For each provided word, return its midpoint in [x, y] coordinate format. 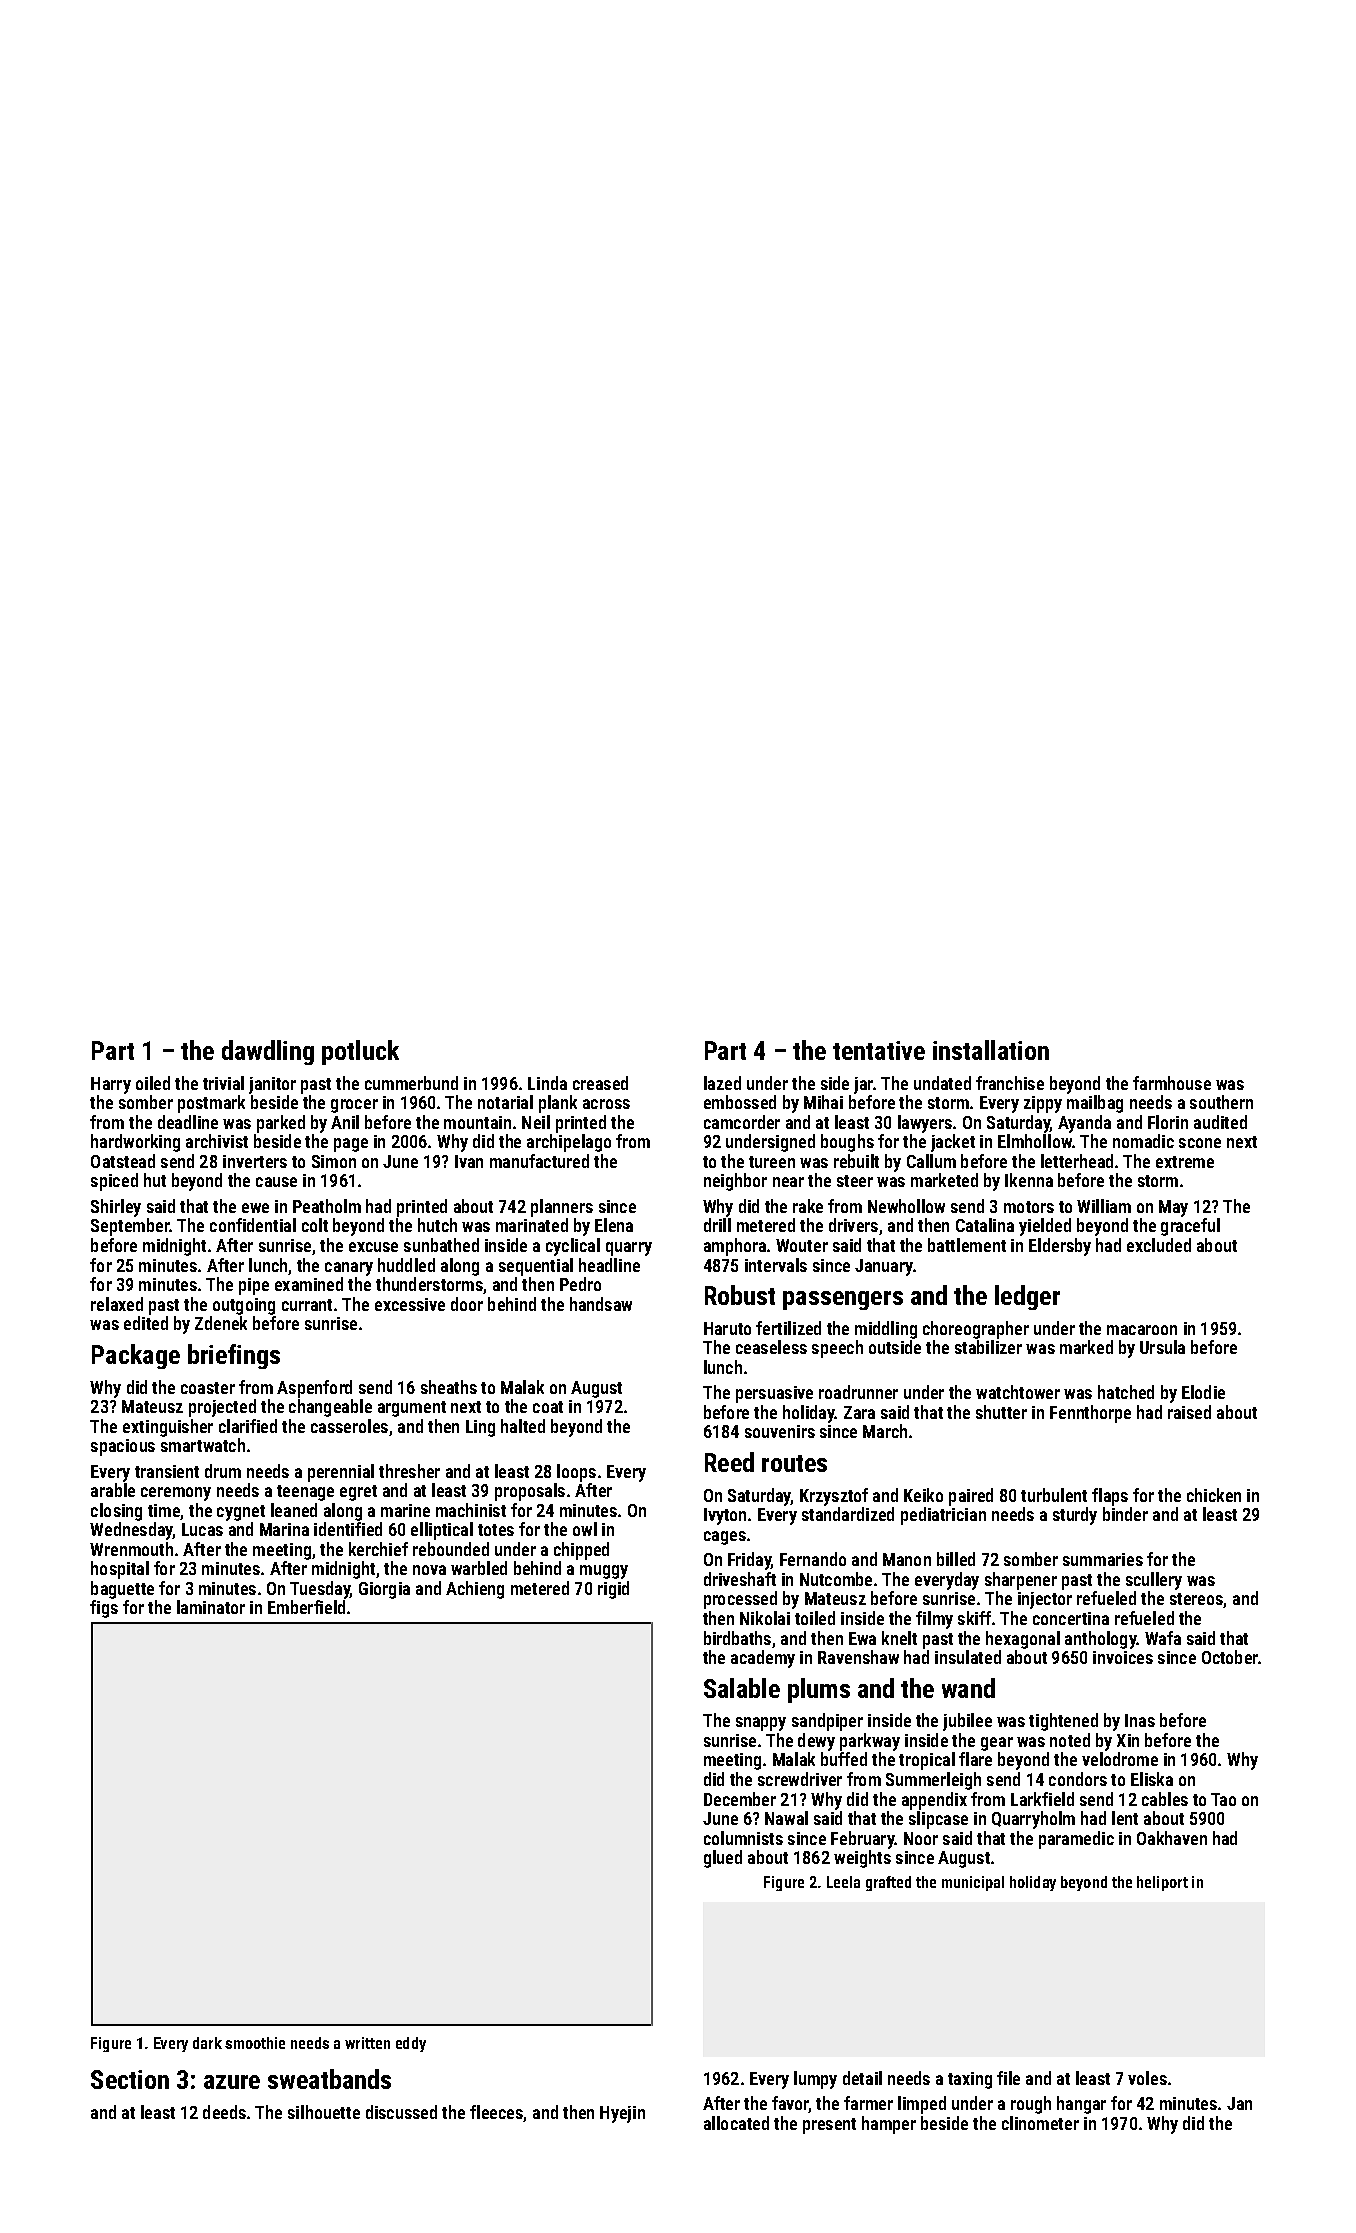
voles [1147, 2078]
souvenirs [780, 1431]
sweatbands [329, 2079]
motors [1029, 1207]
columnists [743, 1838]
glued [723, 1859]
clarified [248, 1426]
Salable [742, 1688]
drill [717, 1225]
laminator [211, 1607]
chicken [1214, 1495]
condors [1078, 1779]
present [829, 2126]
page [351, 1145]
